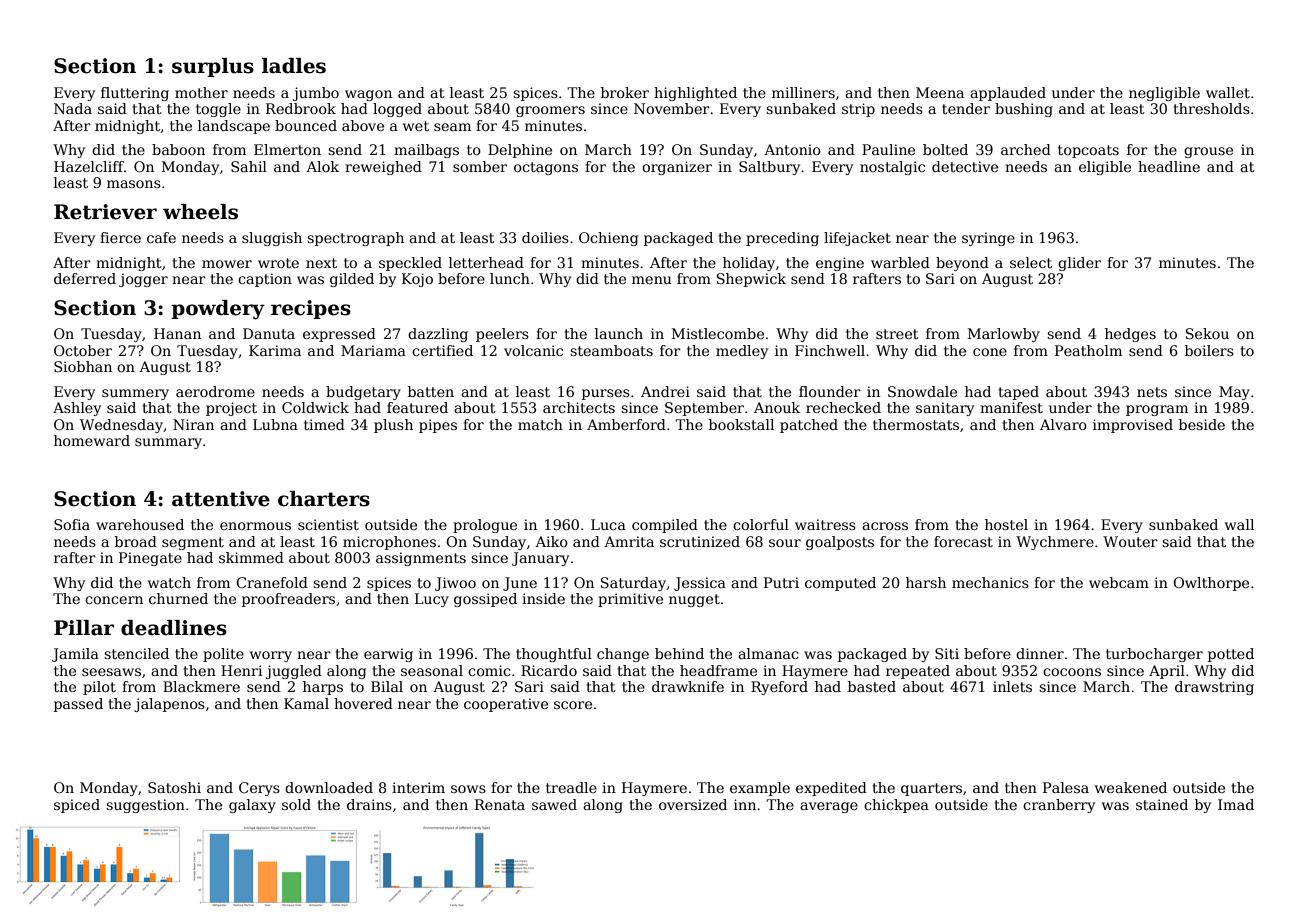 Image resolution: width=1308 pixels, height=924 pixels. I want to click on Finchwell, so click(830, 350).
